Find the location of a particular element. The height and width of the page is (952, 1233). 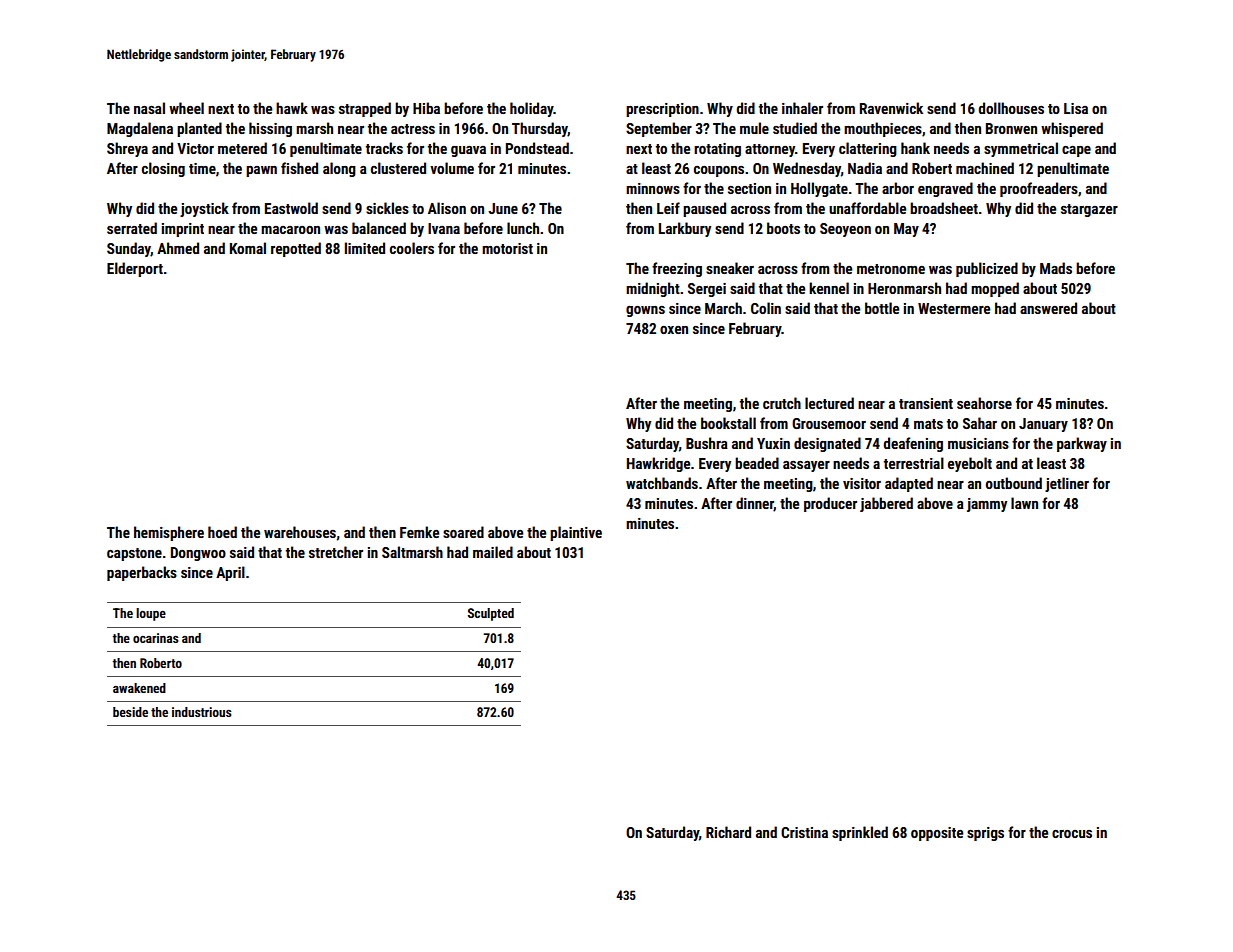

awakened is located at coordinates (139, 688).
